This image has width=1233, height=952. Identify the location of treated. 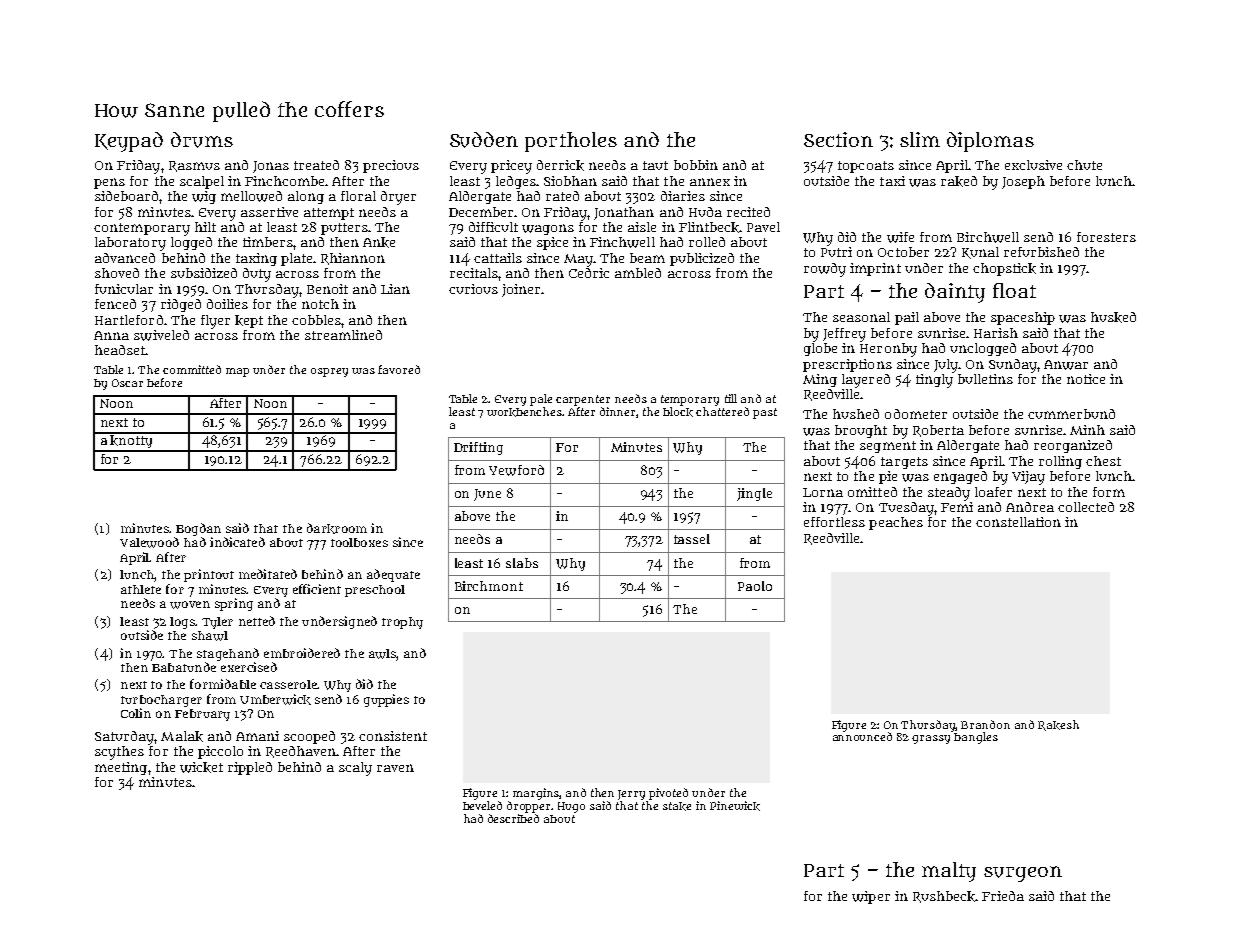
(316, 165).
